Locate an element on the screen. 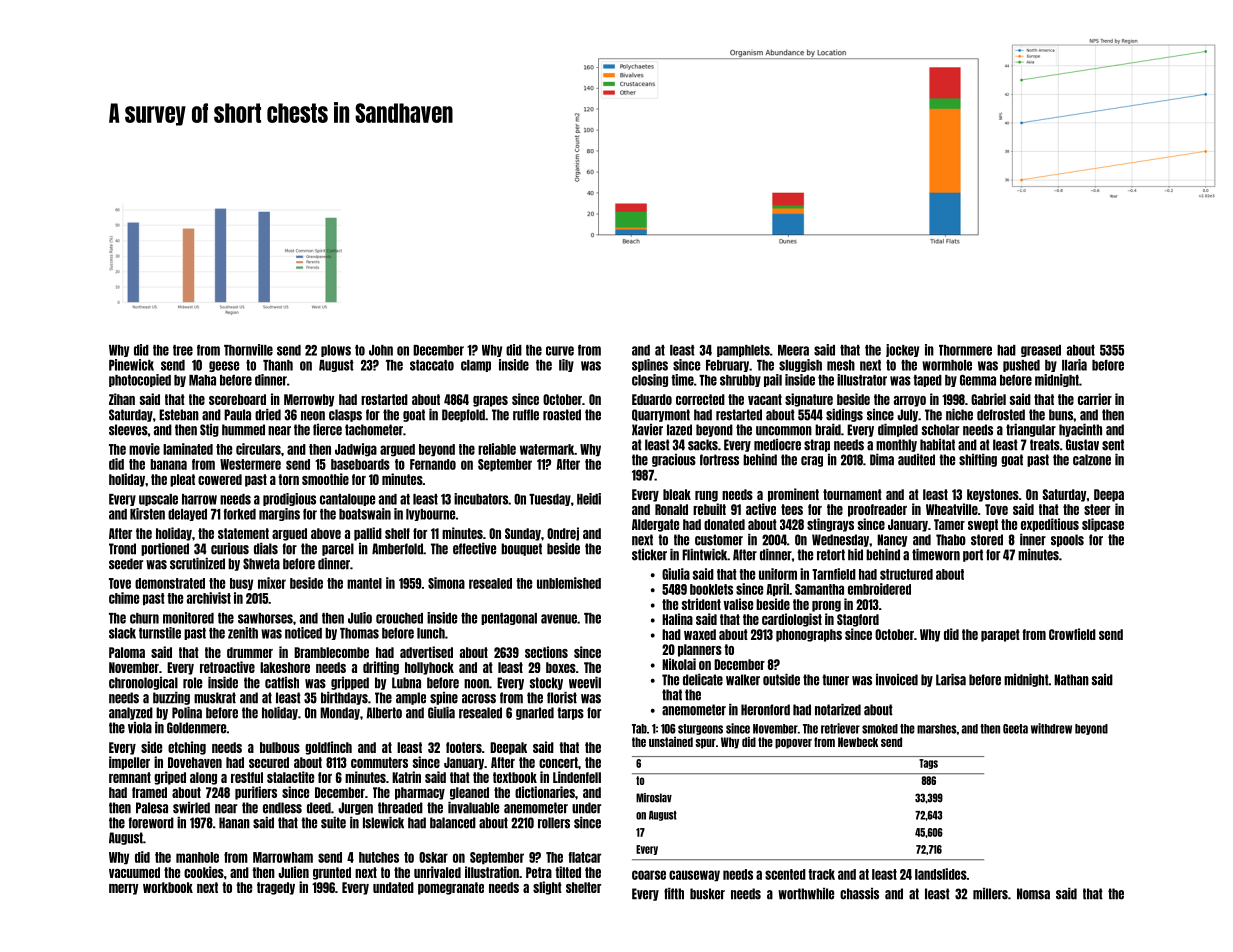 The image size is (1233, 952). Ilaria is located at coordinates (1074, 365).
